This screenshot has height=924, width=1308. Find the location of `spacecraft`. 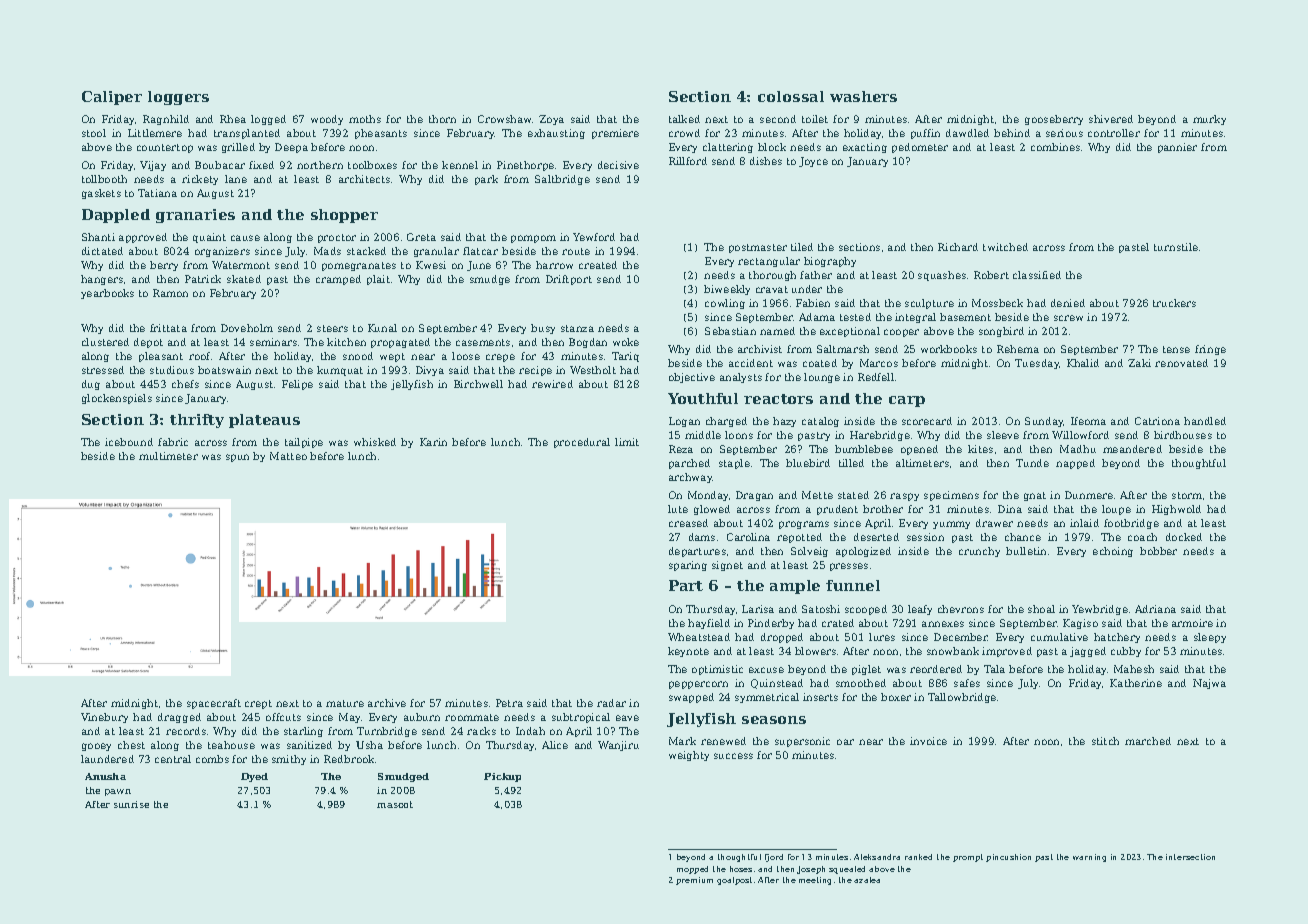

spacecraft is located at coordinates (214, 704).
